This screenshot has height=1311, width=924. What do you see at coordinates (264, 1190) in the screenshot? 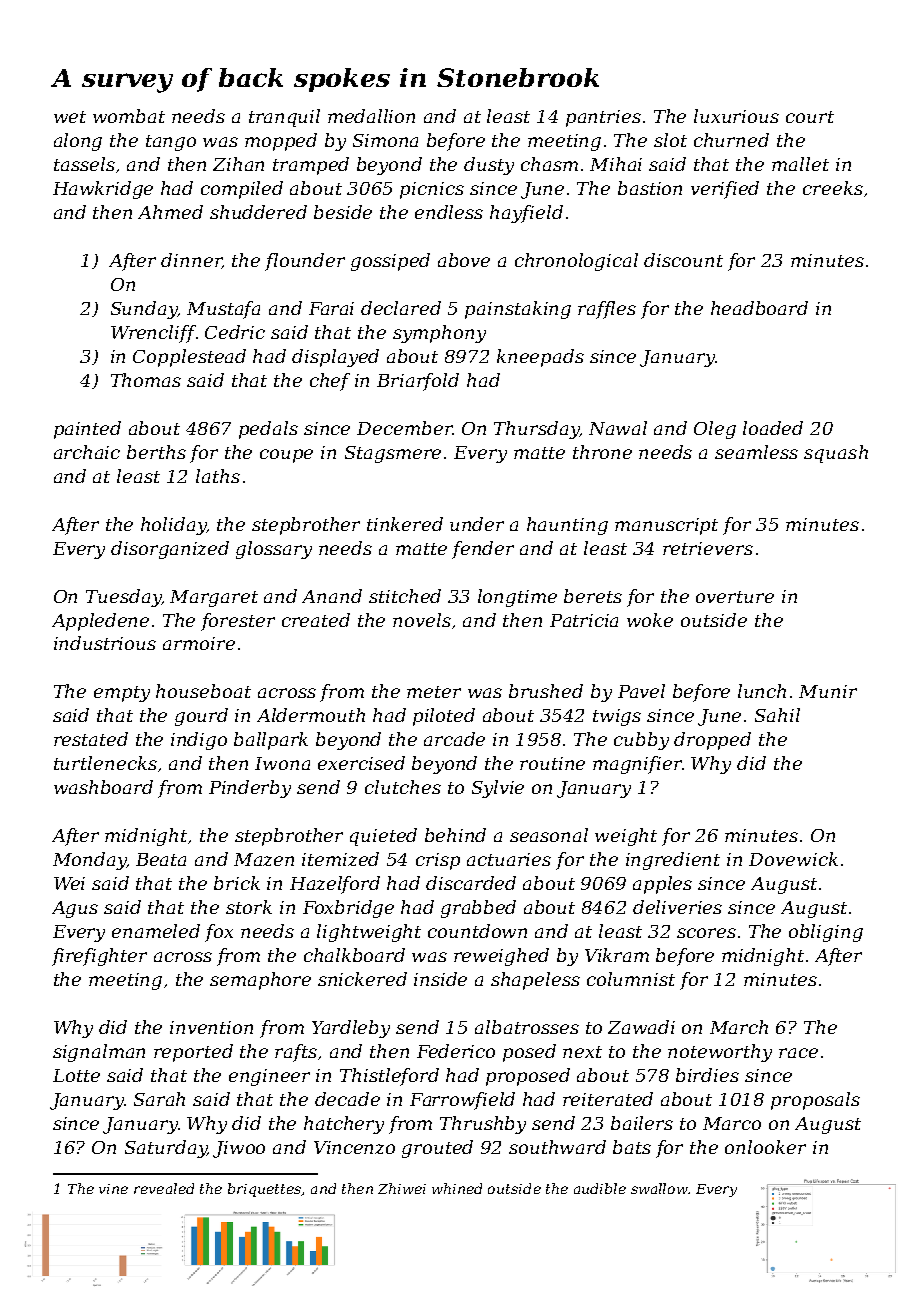
I see `briquettes` at bounding box center [264, 1190].
